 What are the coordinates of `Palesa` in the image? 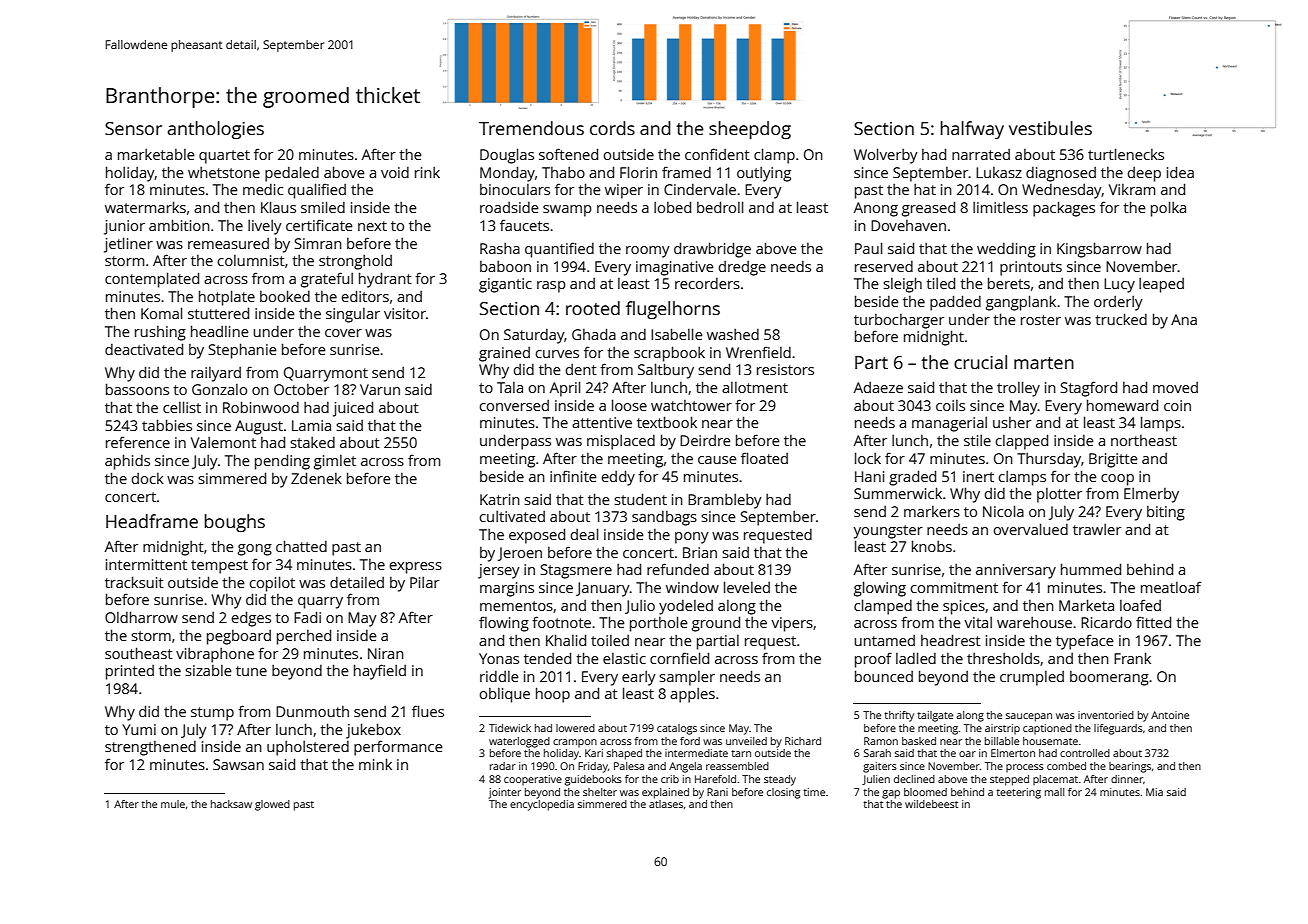 It's located at (629, 766).
